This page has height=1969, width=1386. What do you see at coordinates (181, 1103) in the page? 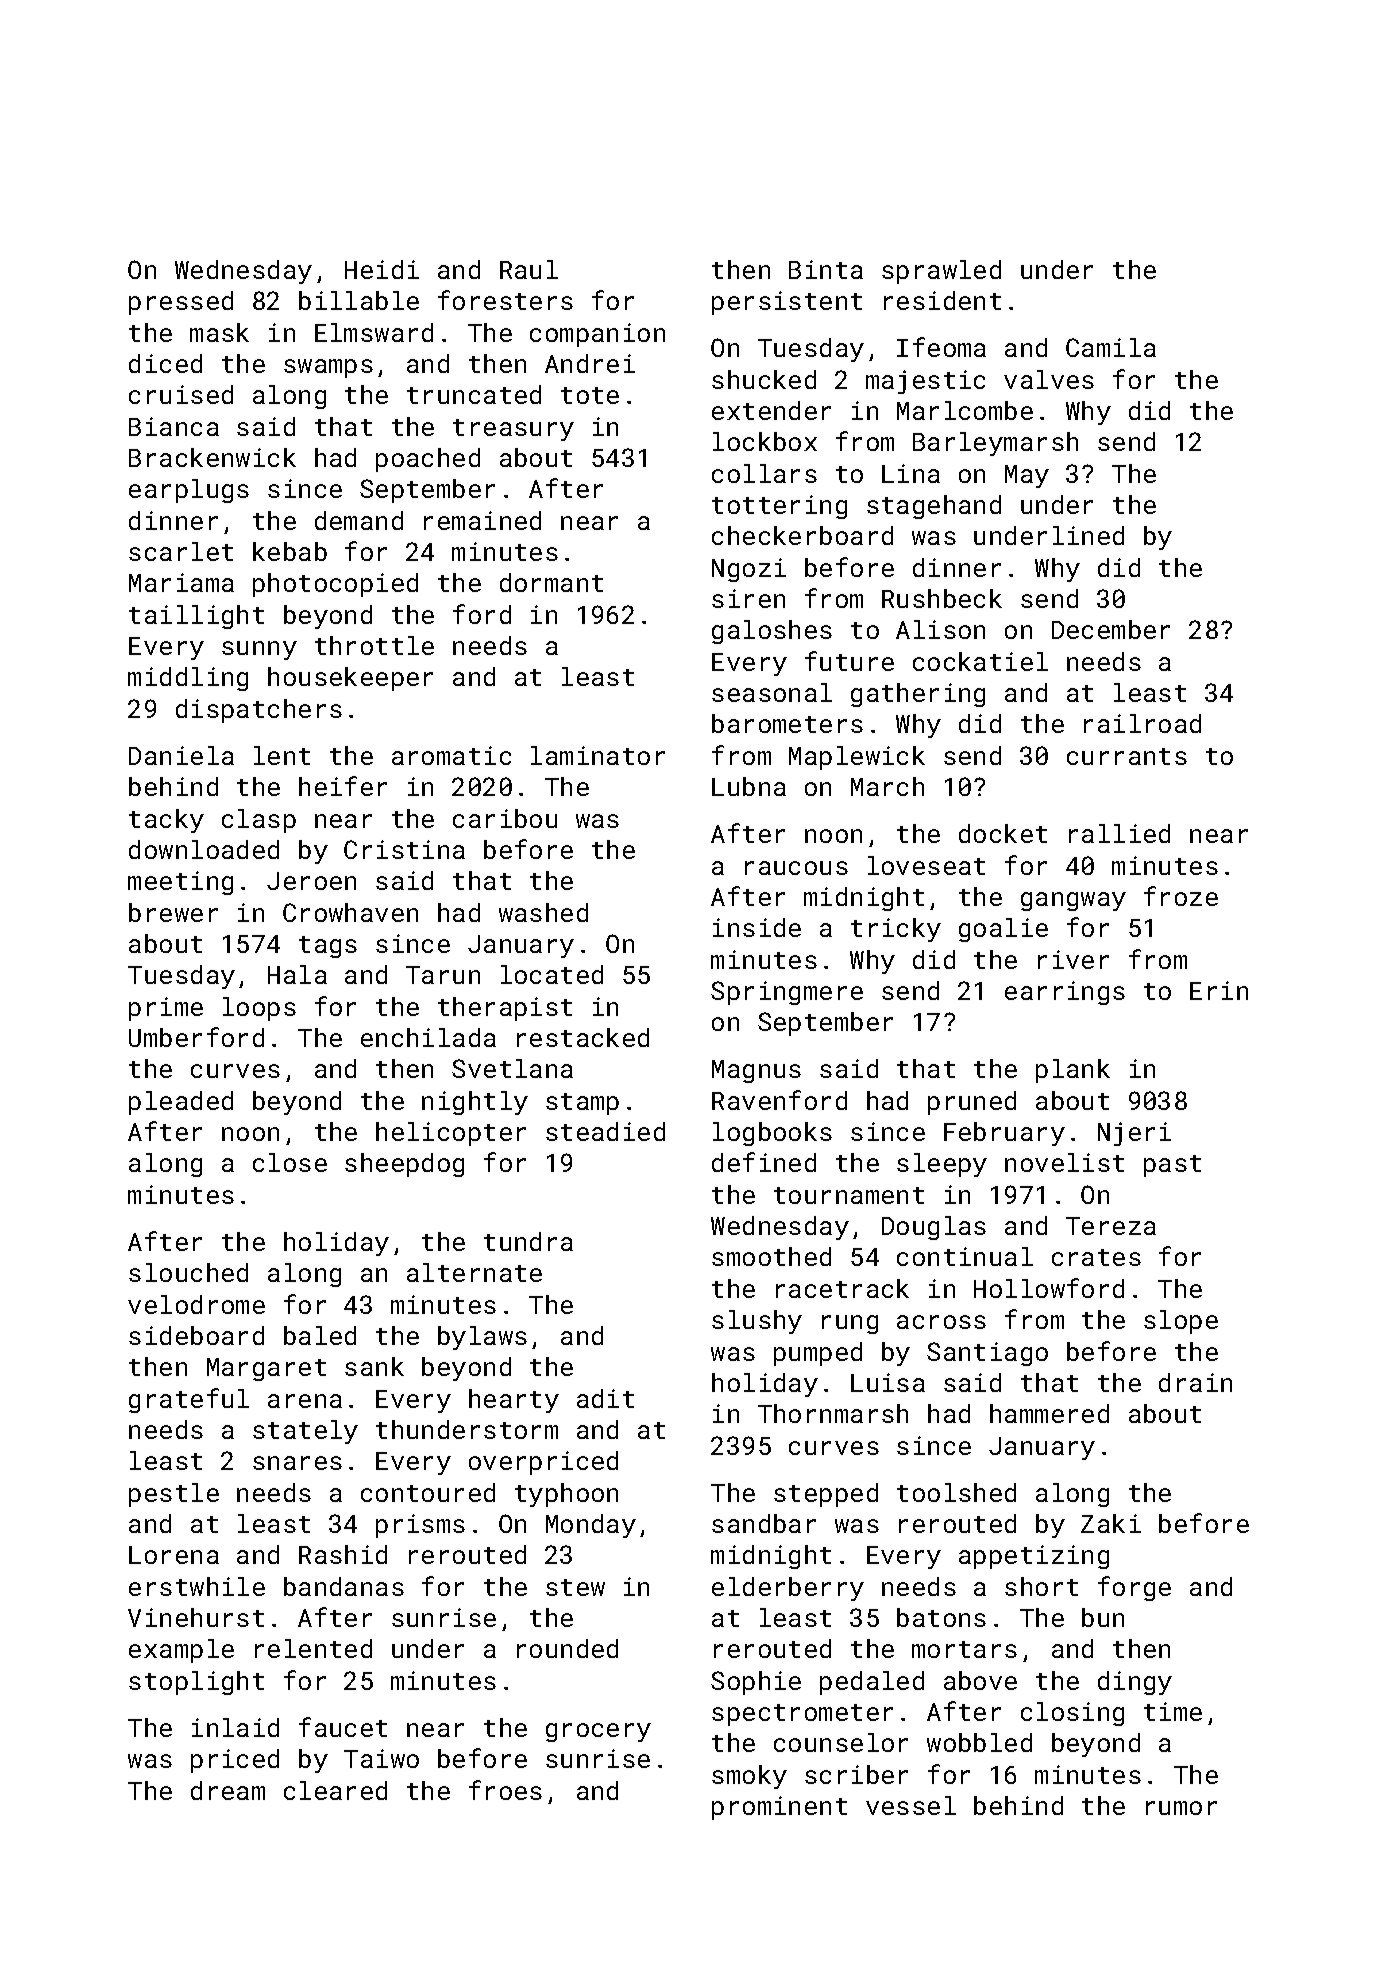
I see `pleaded` at bounding box center [181, 1103].
